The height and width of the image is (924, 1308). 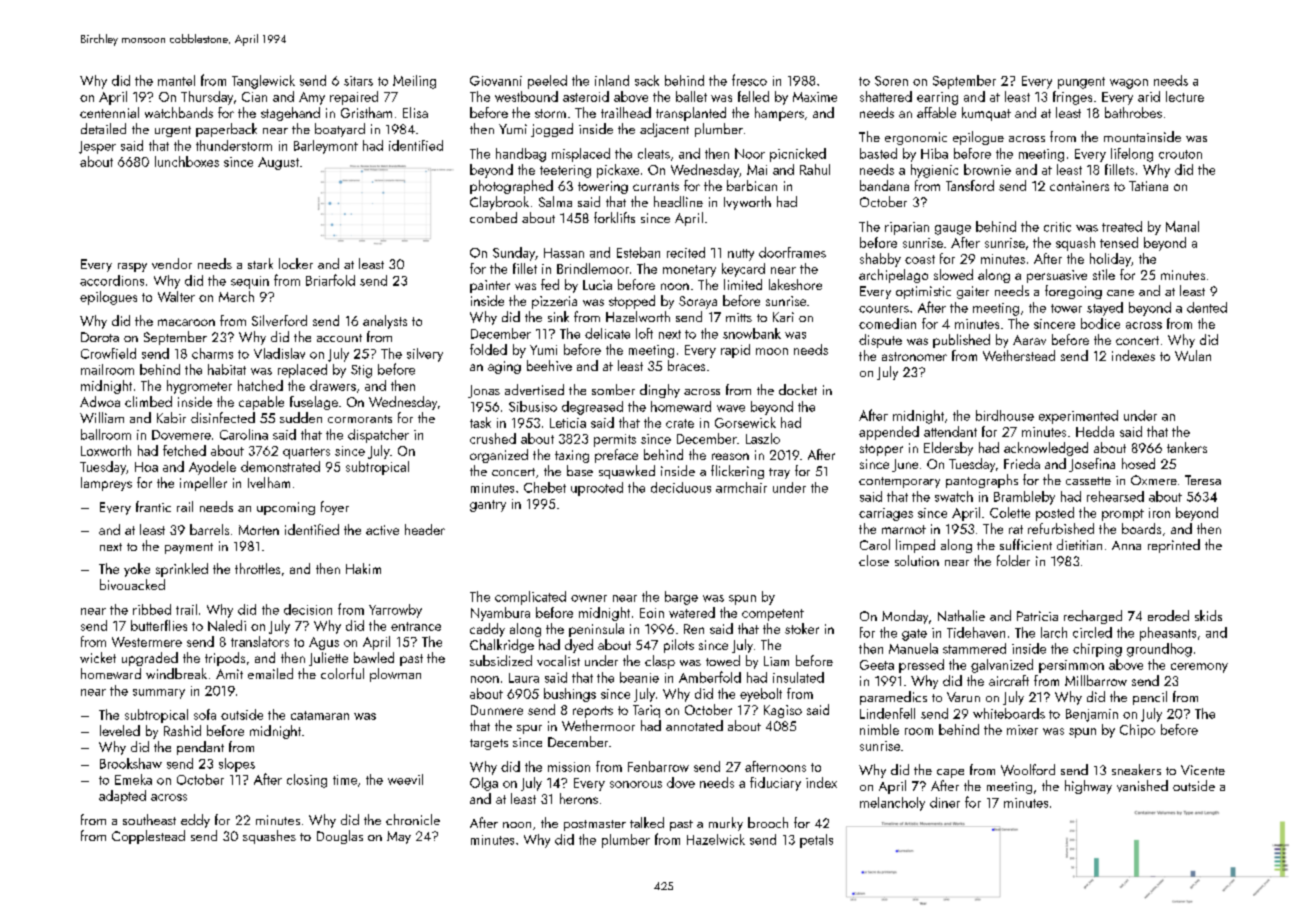 What do you see at coordinates (187, 161) in the image?
I see `lunchboxes` at bounding box center [187, 161].
